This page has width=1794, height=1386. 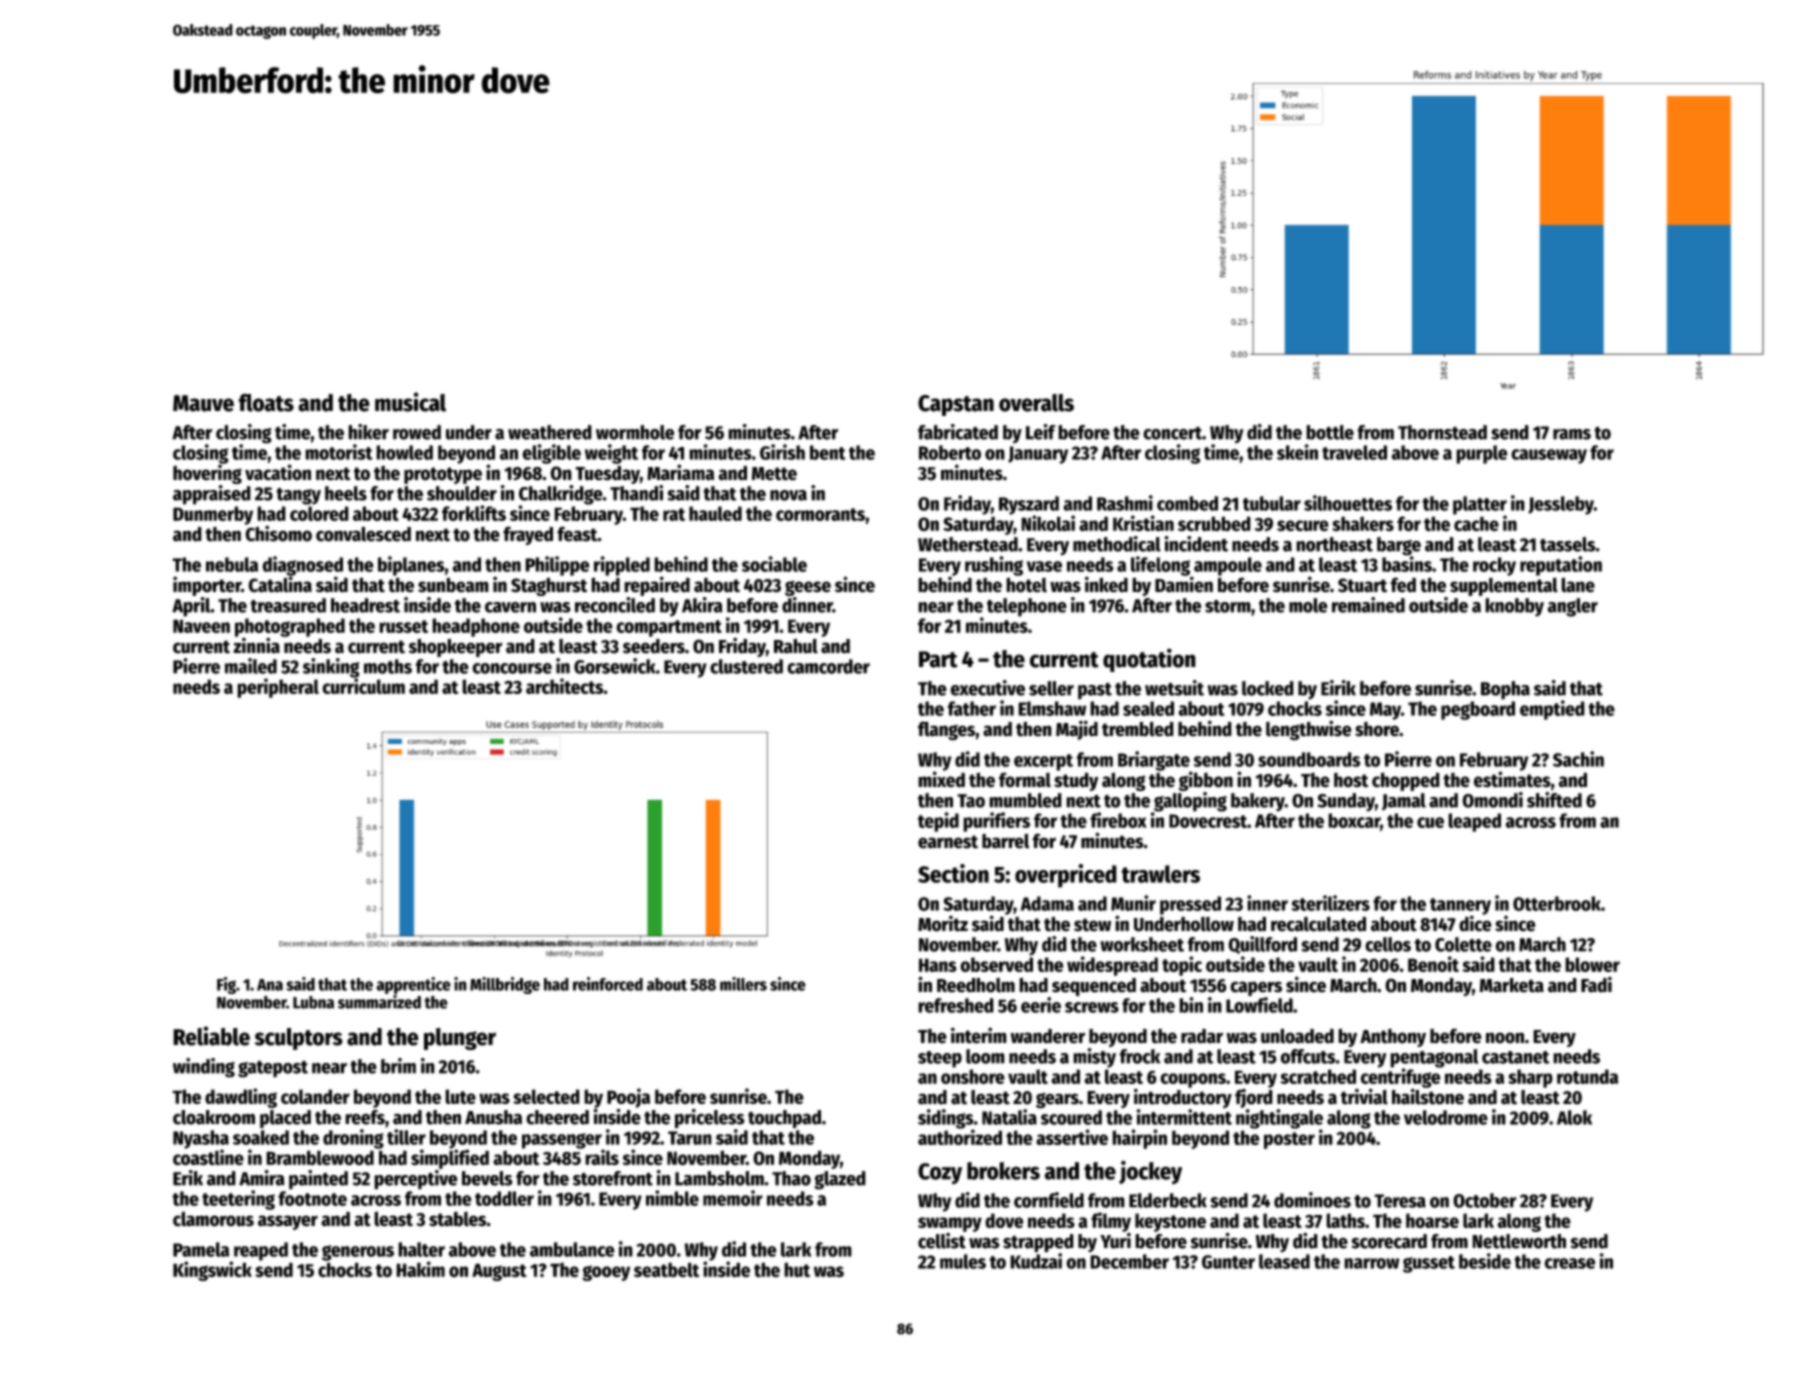 What do you see at coordinates (956, 405) in the page?
I see `Capstan` at bounding box center [956, 405].
